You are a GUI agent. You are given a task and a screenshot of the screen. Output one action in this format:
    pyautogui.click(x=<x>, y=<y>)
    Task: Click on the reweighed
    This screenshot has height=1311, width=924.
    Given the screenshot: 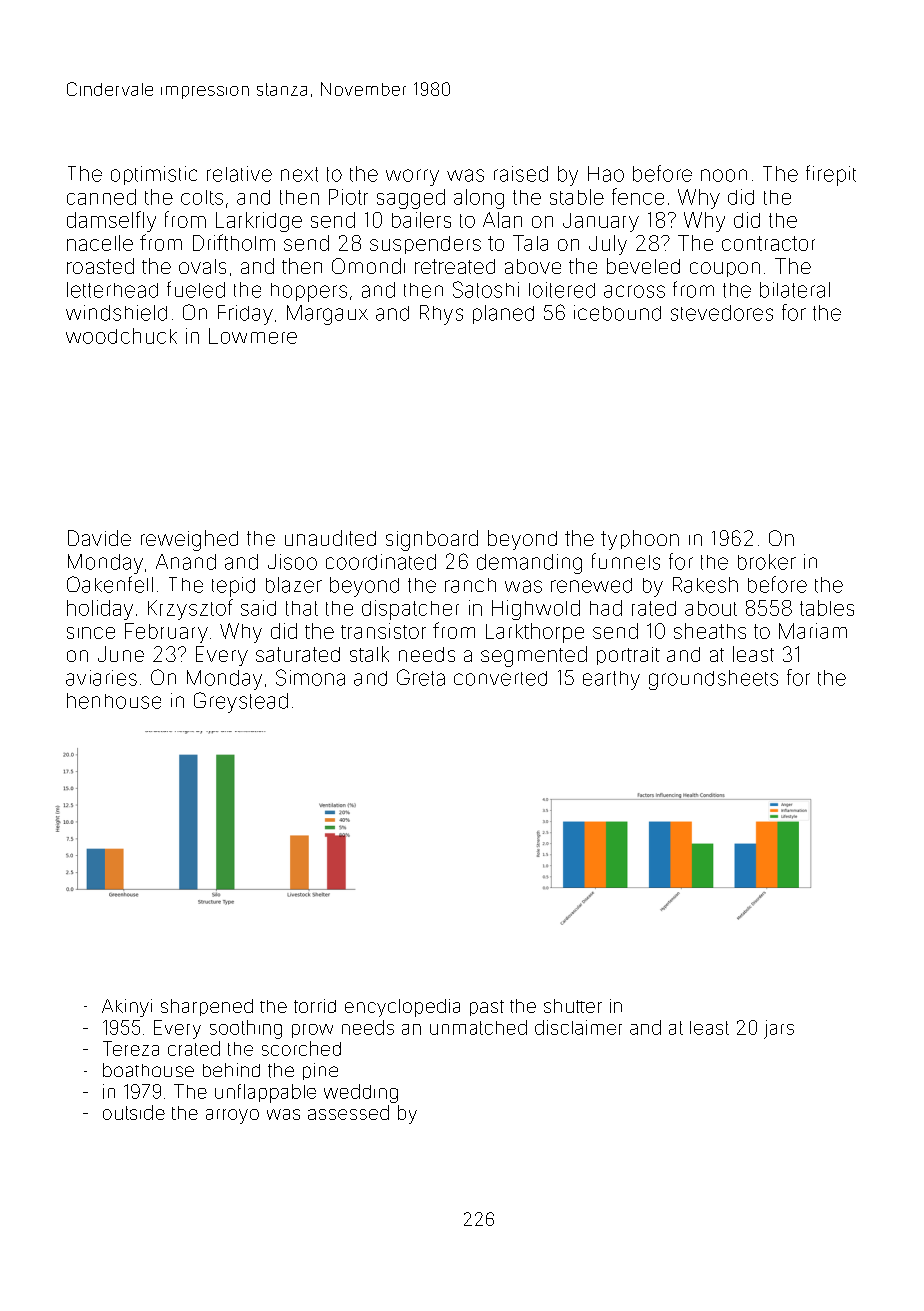 What is the action you would take?
    pyautogui.click(x=189, y=540)
